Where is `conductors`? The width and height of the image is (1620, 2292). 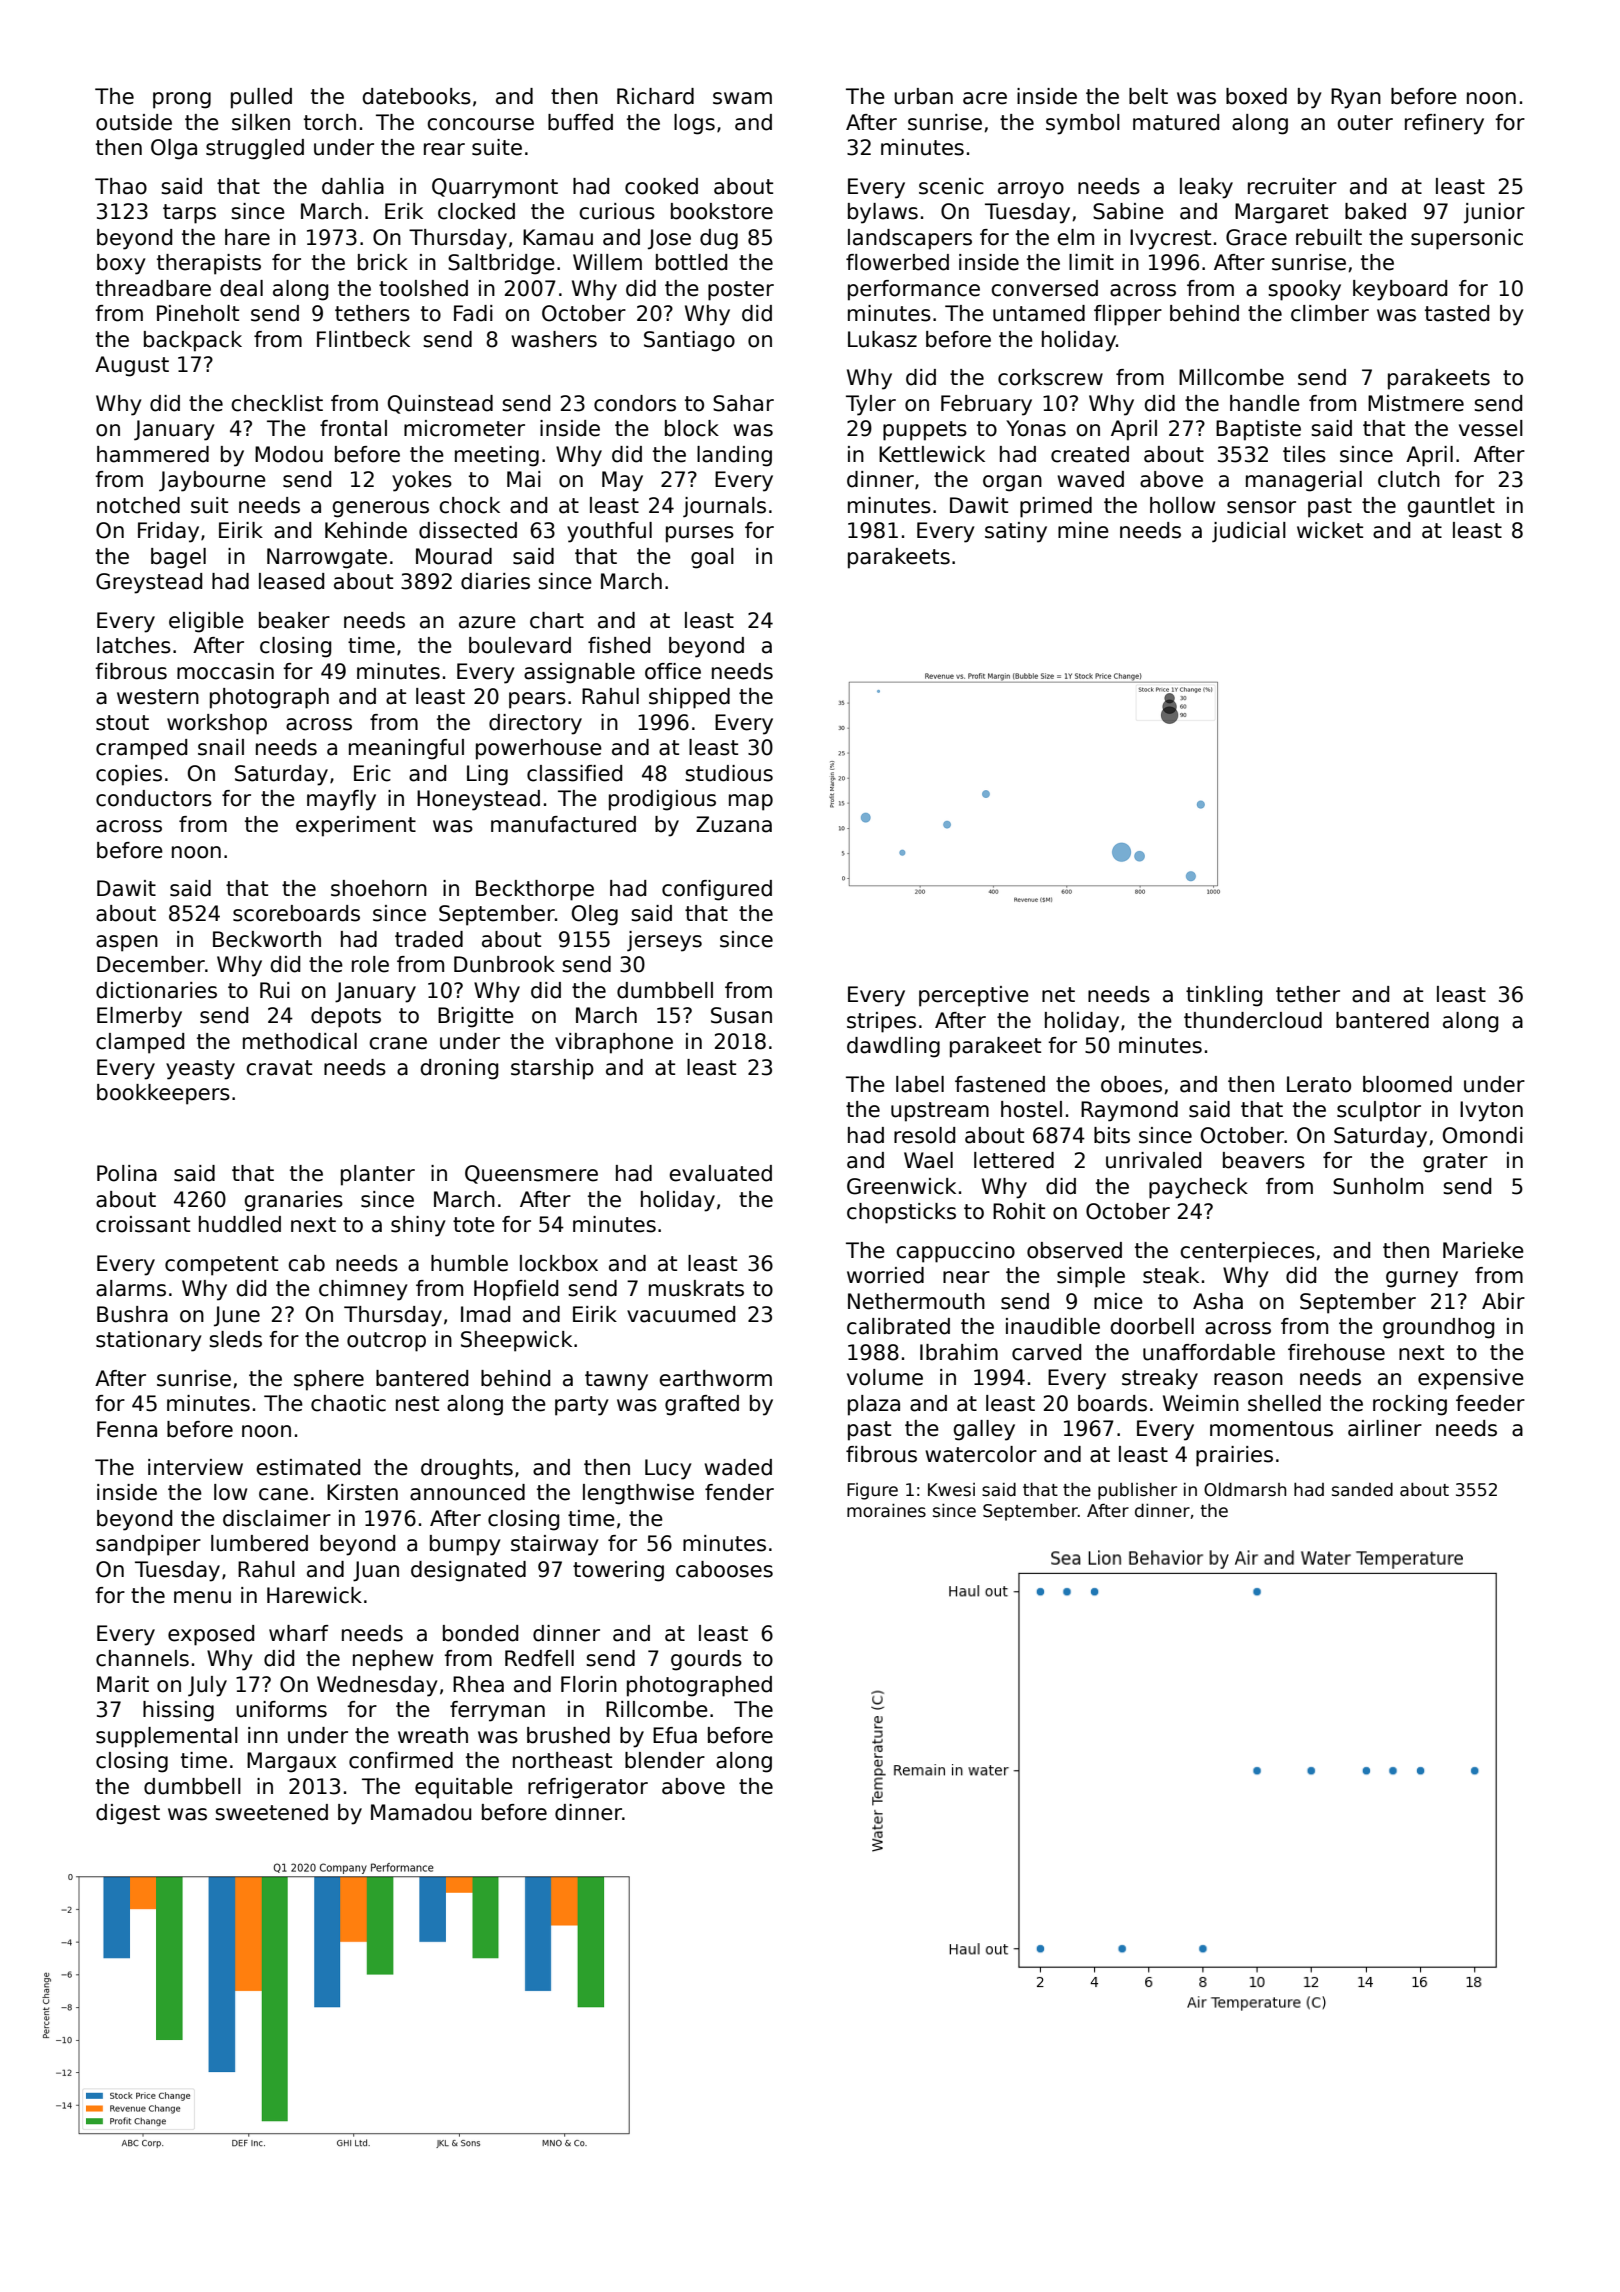 conductors is located at coordinates (154, 798).
